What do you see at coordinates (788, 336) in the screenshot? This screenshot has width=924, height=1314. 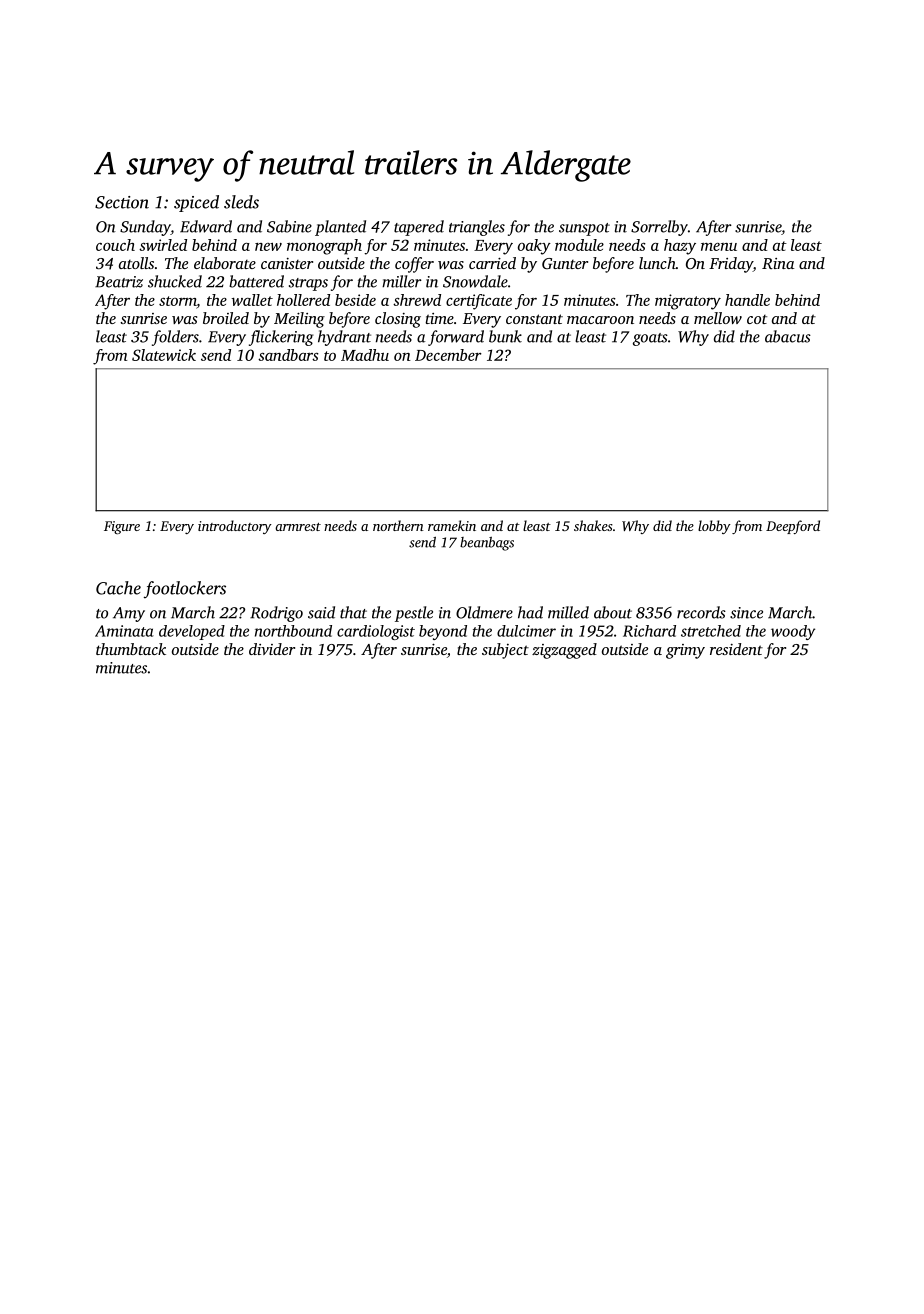 I see `abacus` at bounding box center [788, 336].
